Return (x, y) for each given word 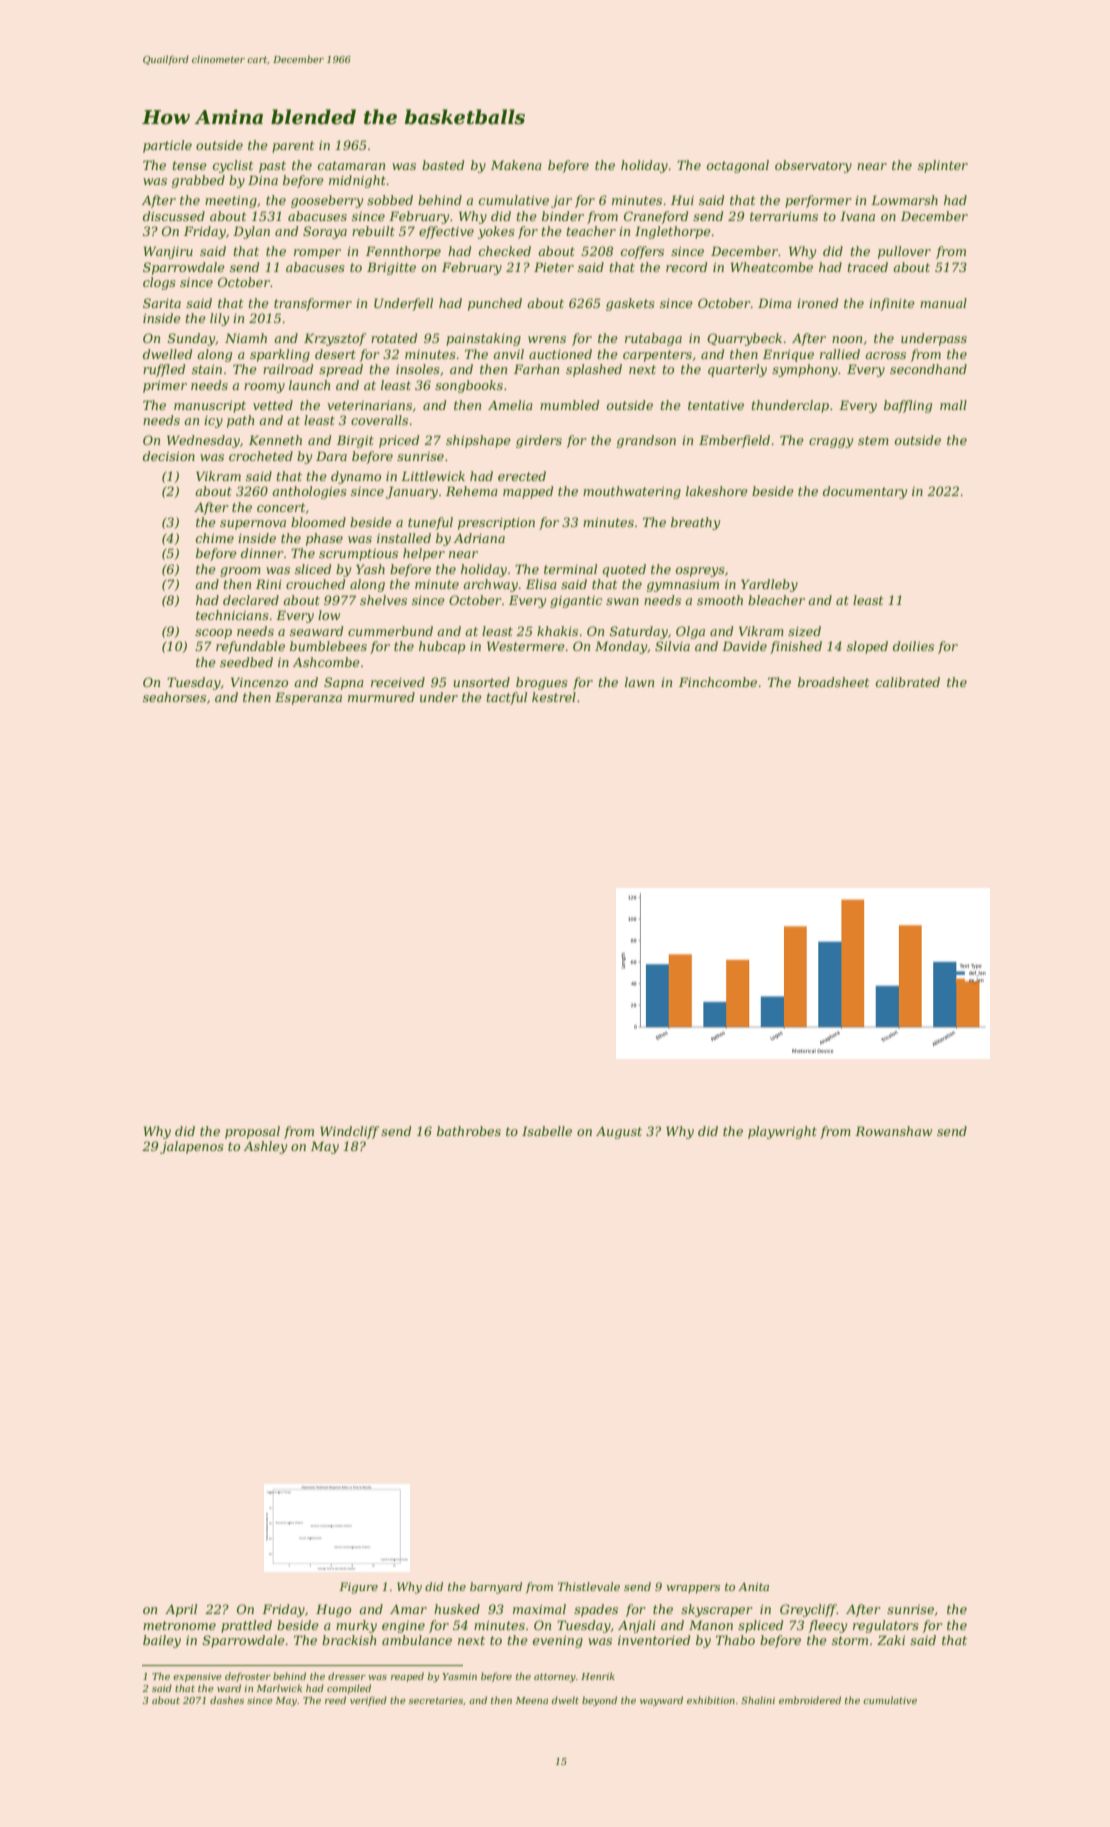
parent (293, 147)
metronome (179, 1625)
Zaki (891, 1640)
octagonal (738, 166)
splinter (943, 166)
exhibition (711, 1700)
